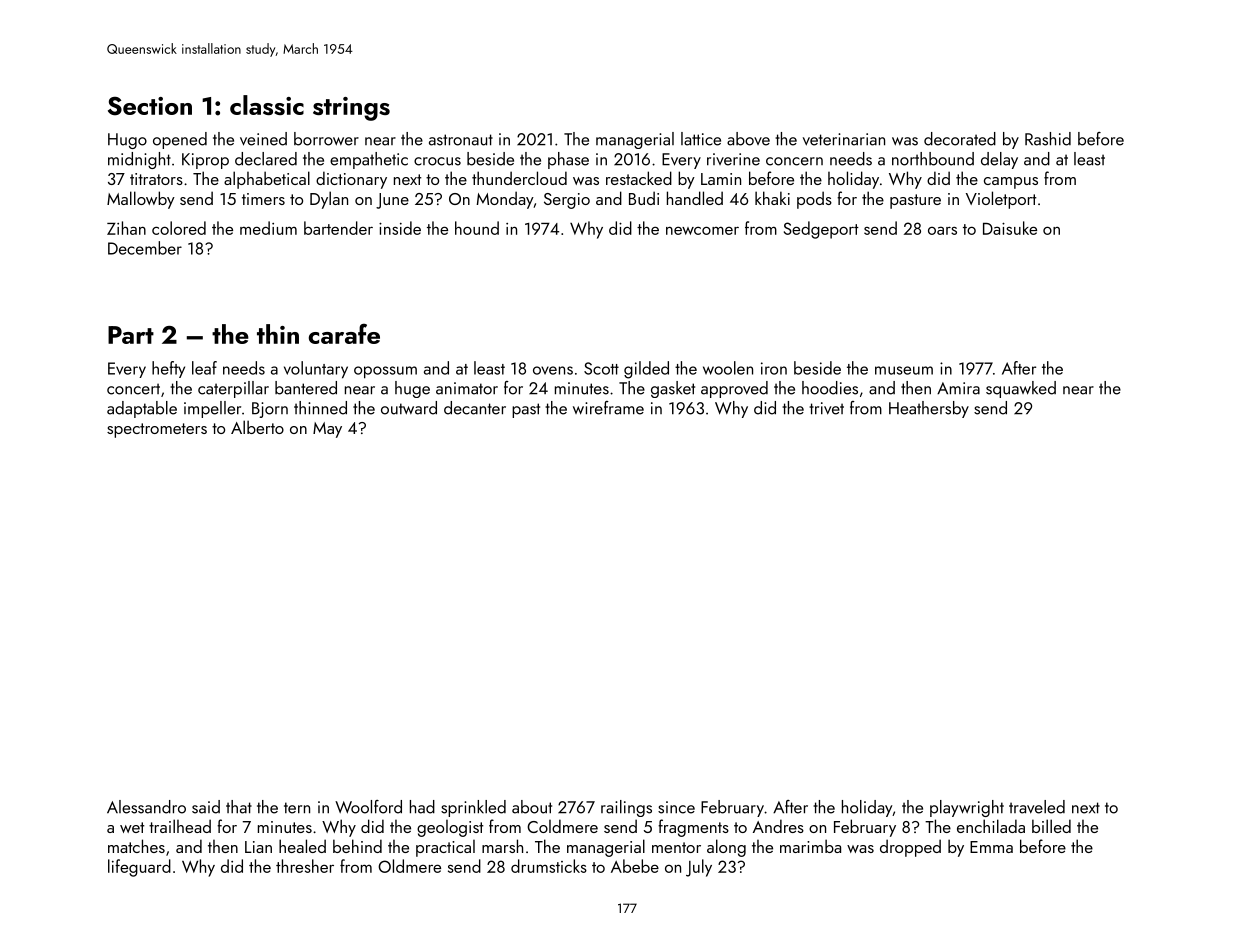 The height and width of the screenshot is (952, 1233). What do you see at coordinates (316, 370) in the screenshot?
I see `voluntary` at bounding box center [316, 370].
